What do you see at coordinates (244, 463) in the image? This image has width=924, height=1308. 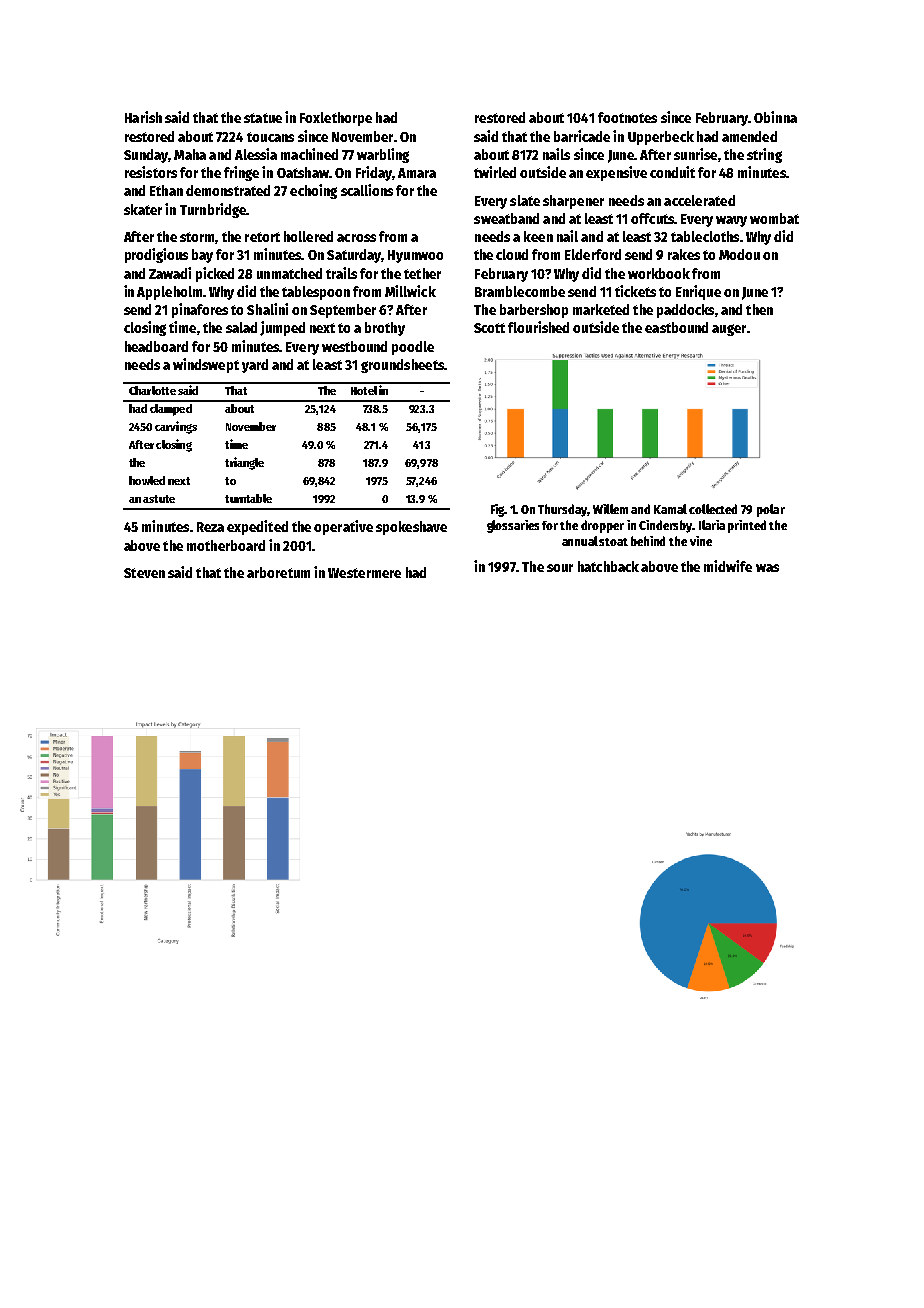 I see `triangle` at bounding box center [244, 463].
